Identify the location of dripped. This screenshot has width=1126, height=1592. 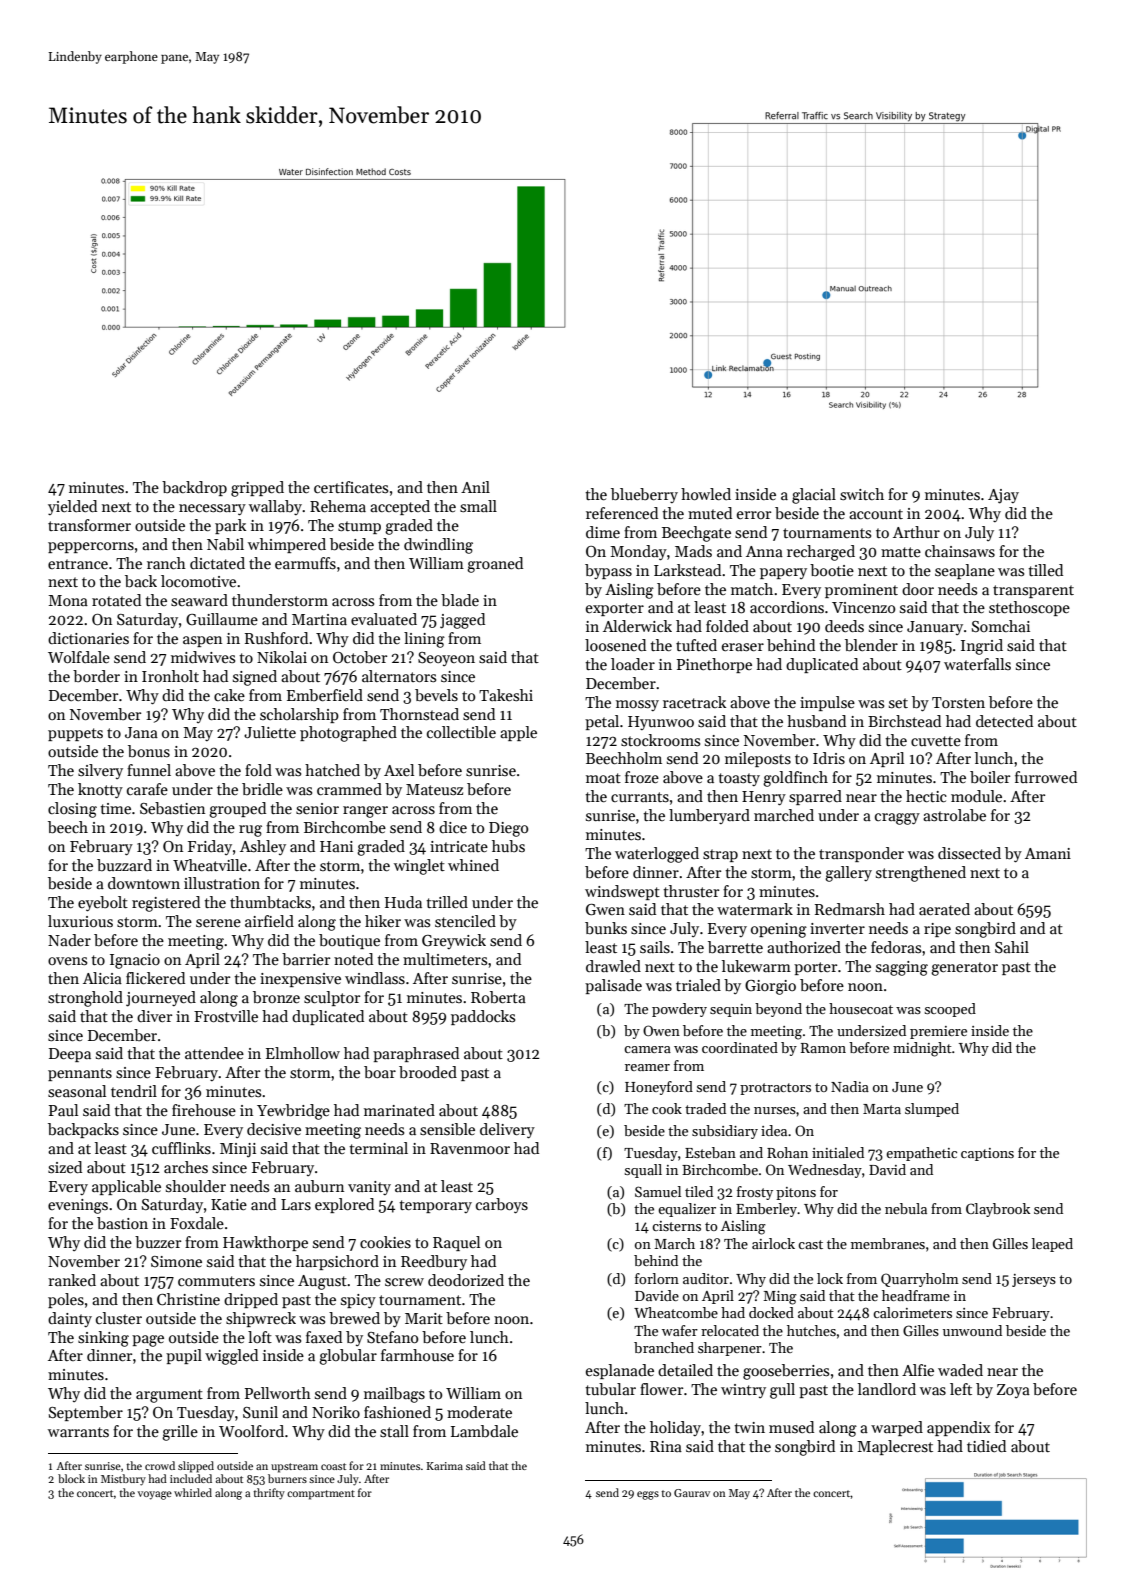
(251, 1300).
